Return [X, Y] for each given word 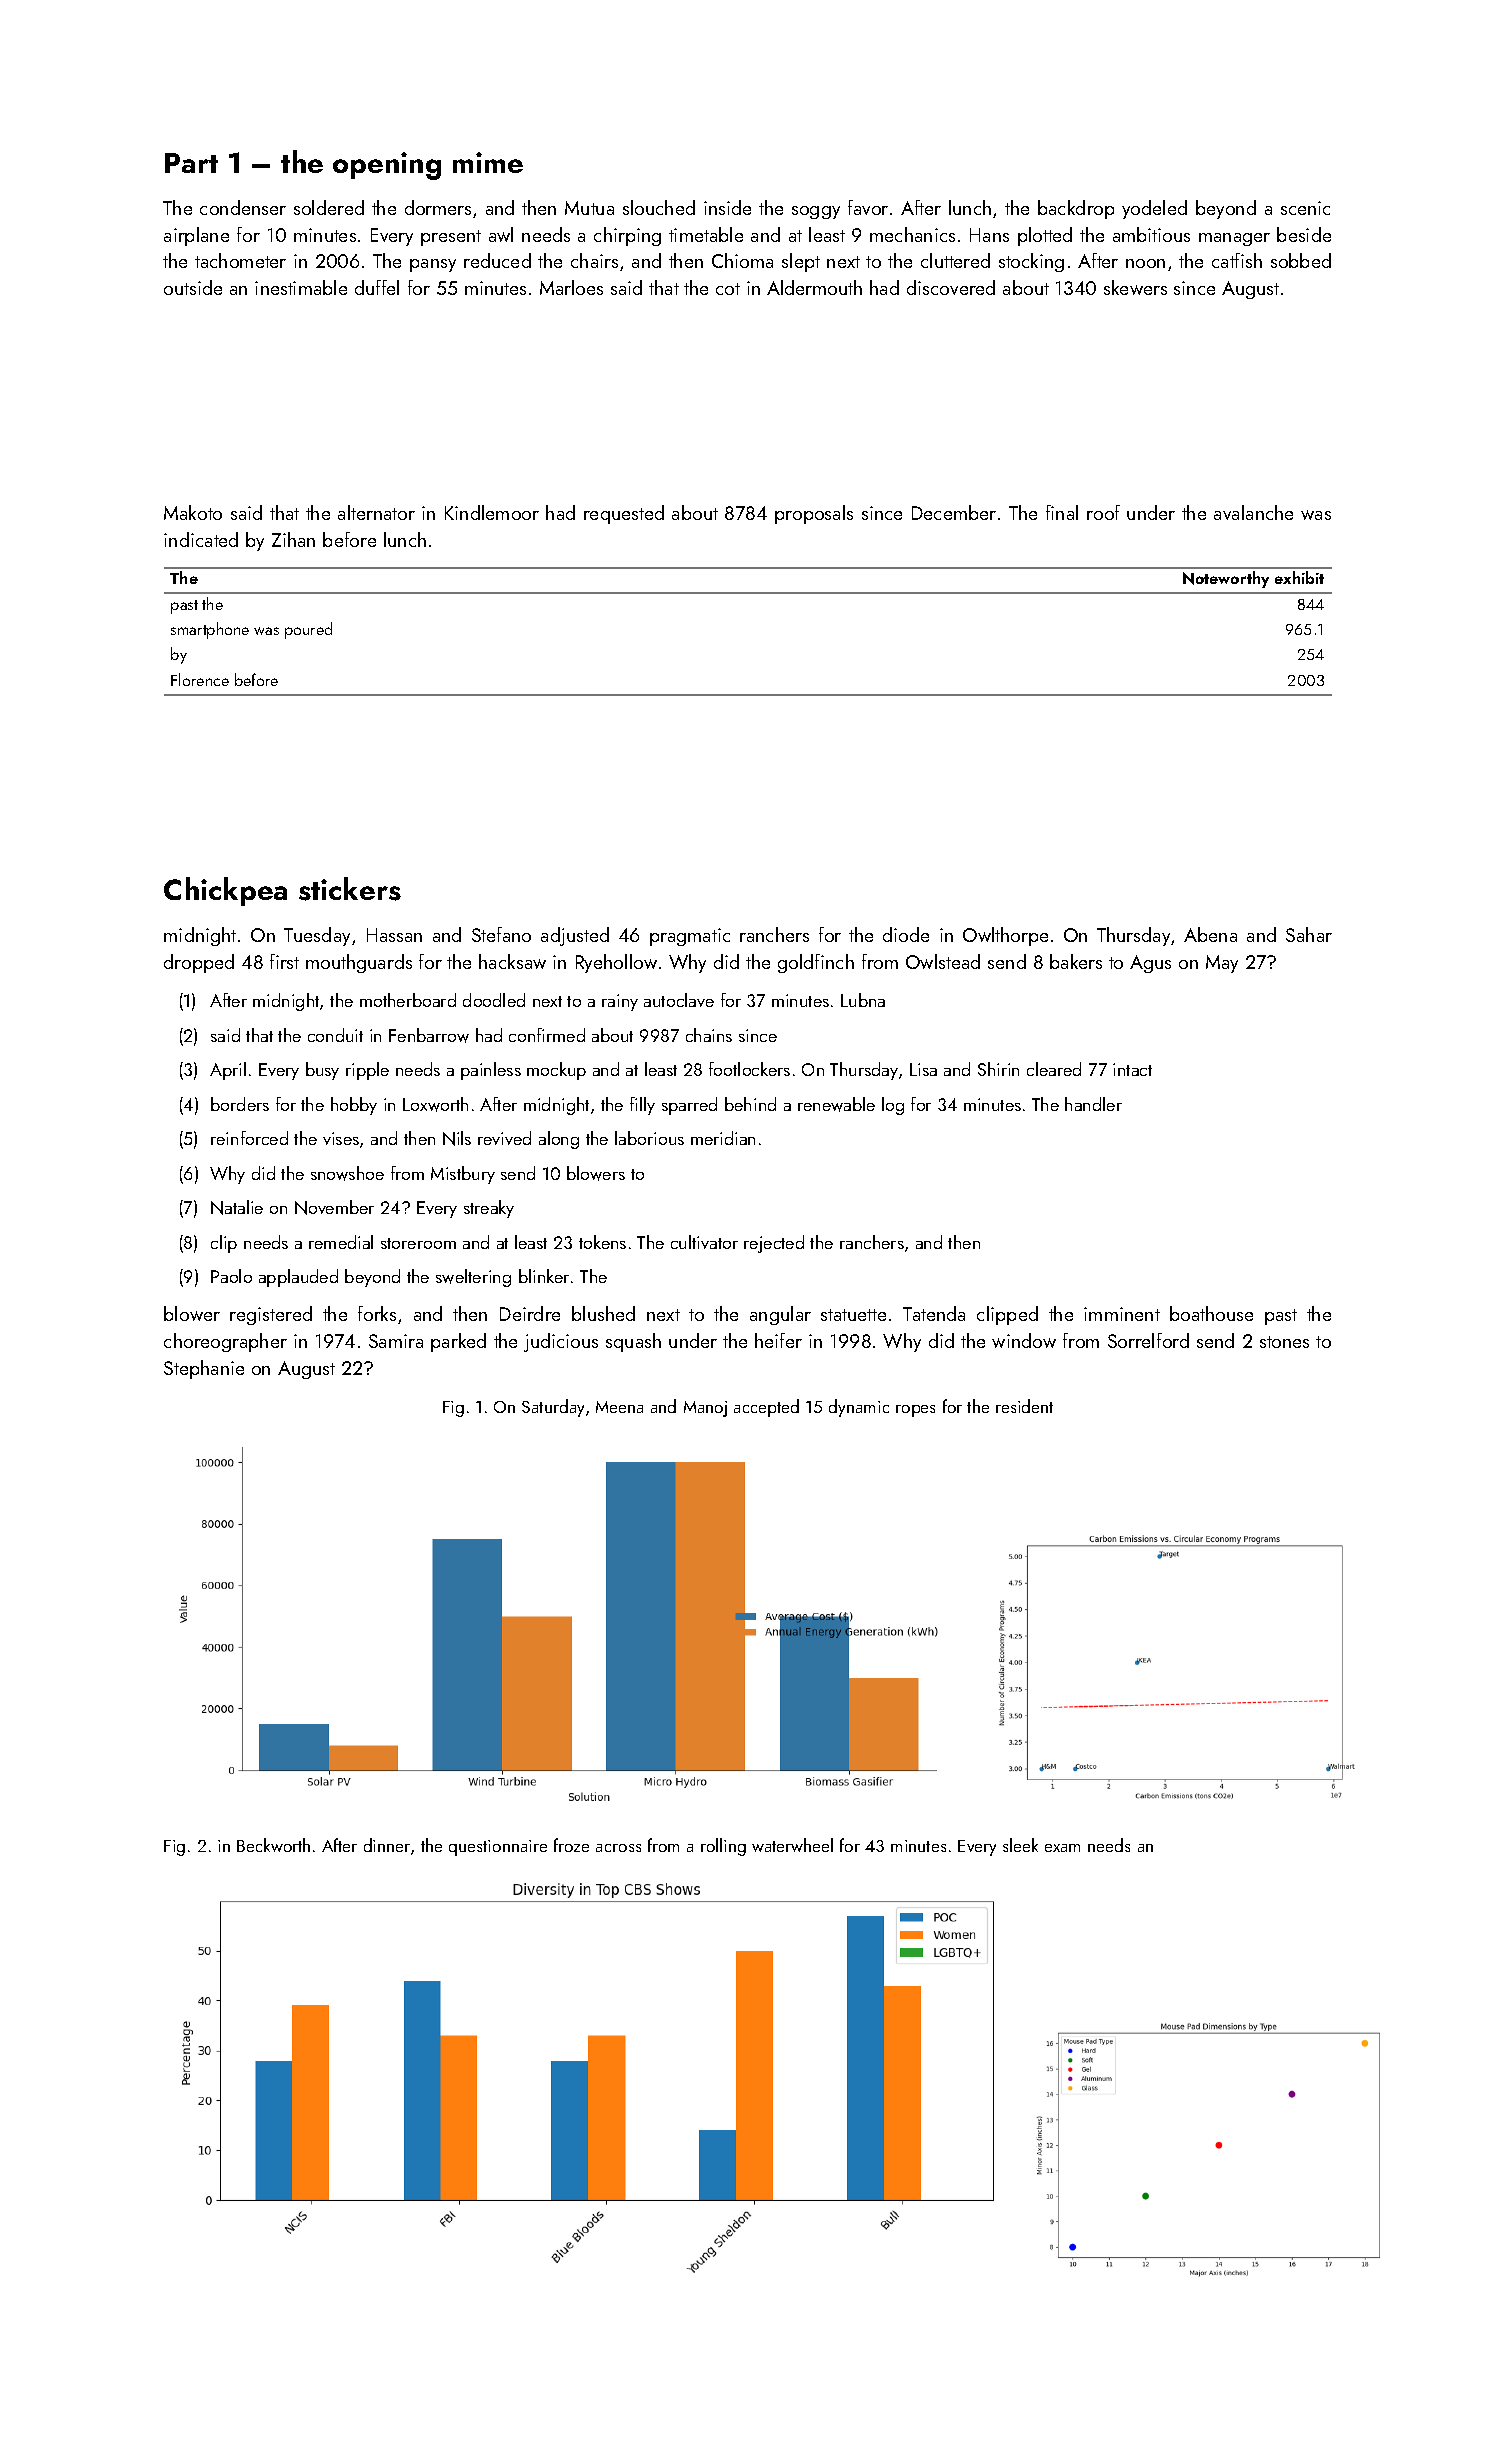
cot [728, 289]
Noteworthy [1226, 579]
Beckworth [273, 1845]
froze [571, 1845]
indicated [201, 539]
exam [1062, 1848]
